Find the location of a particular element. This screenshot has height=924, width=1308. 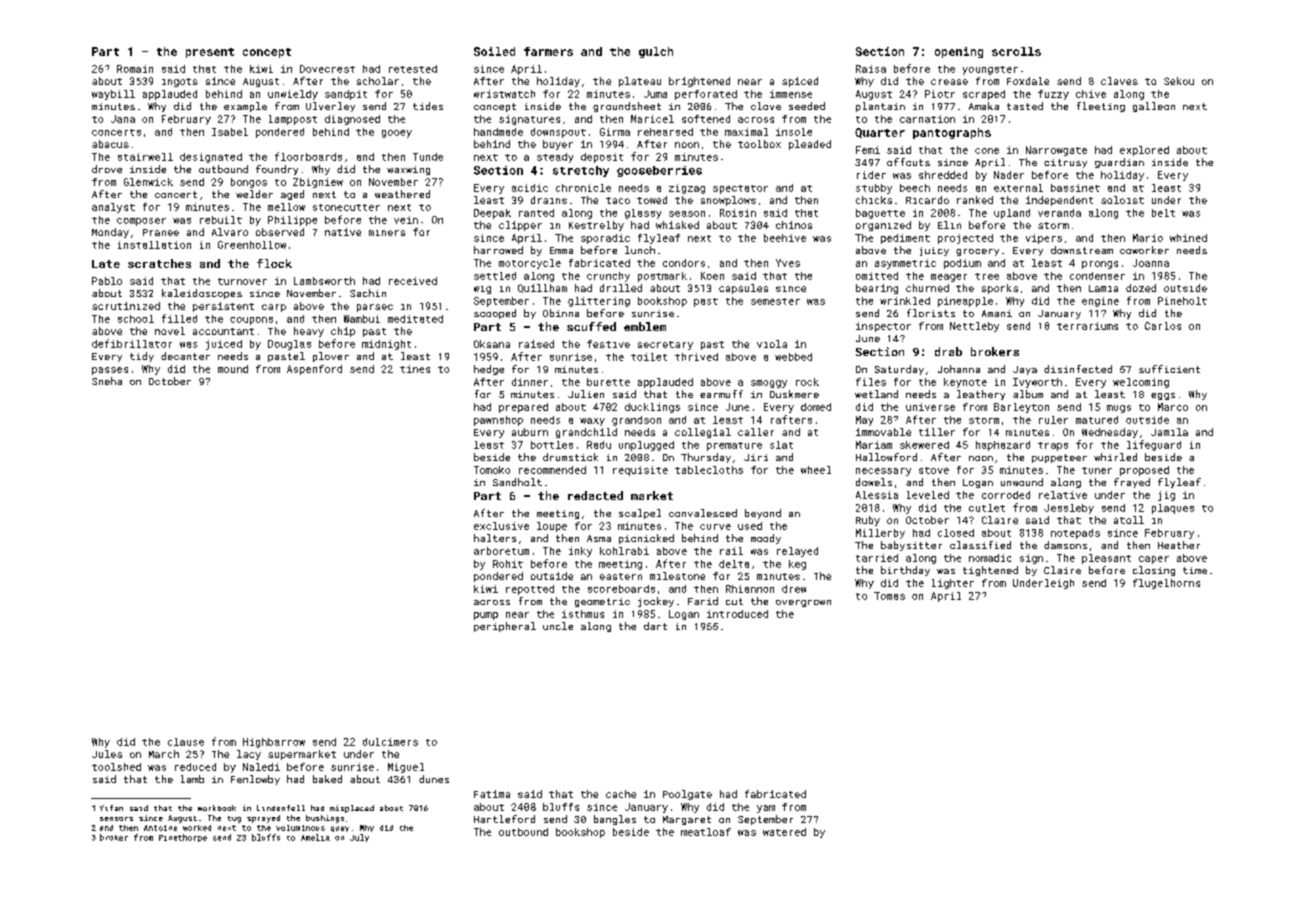

present is located at coordinates (210, 53).
